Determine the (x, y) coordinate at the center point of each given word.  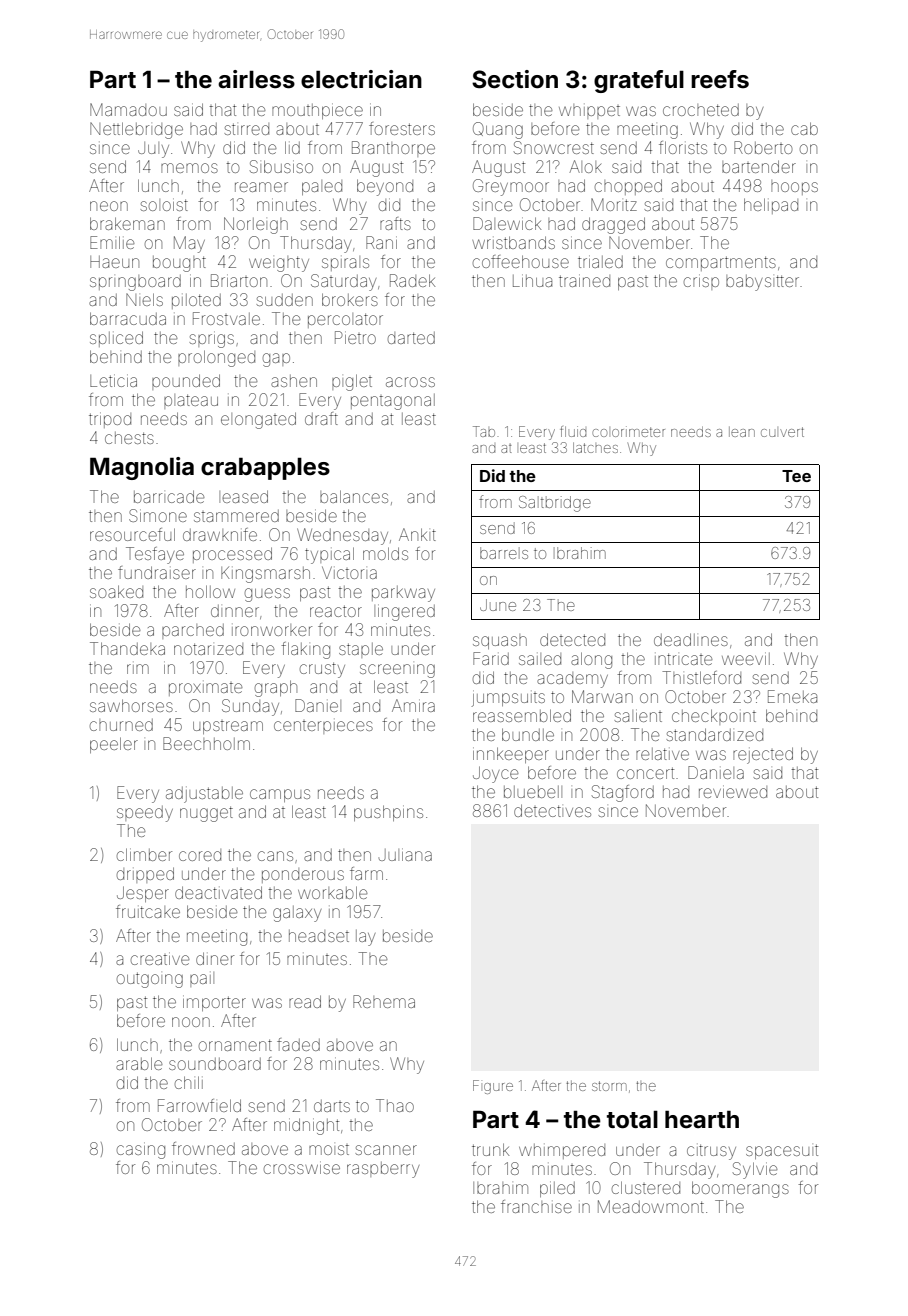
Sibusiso (281, 166)
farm (366, 873)
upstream (228, 727)
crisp (701, 282)
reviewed (733, 791)
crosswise (302, 1167)
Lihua (532, 280)
